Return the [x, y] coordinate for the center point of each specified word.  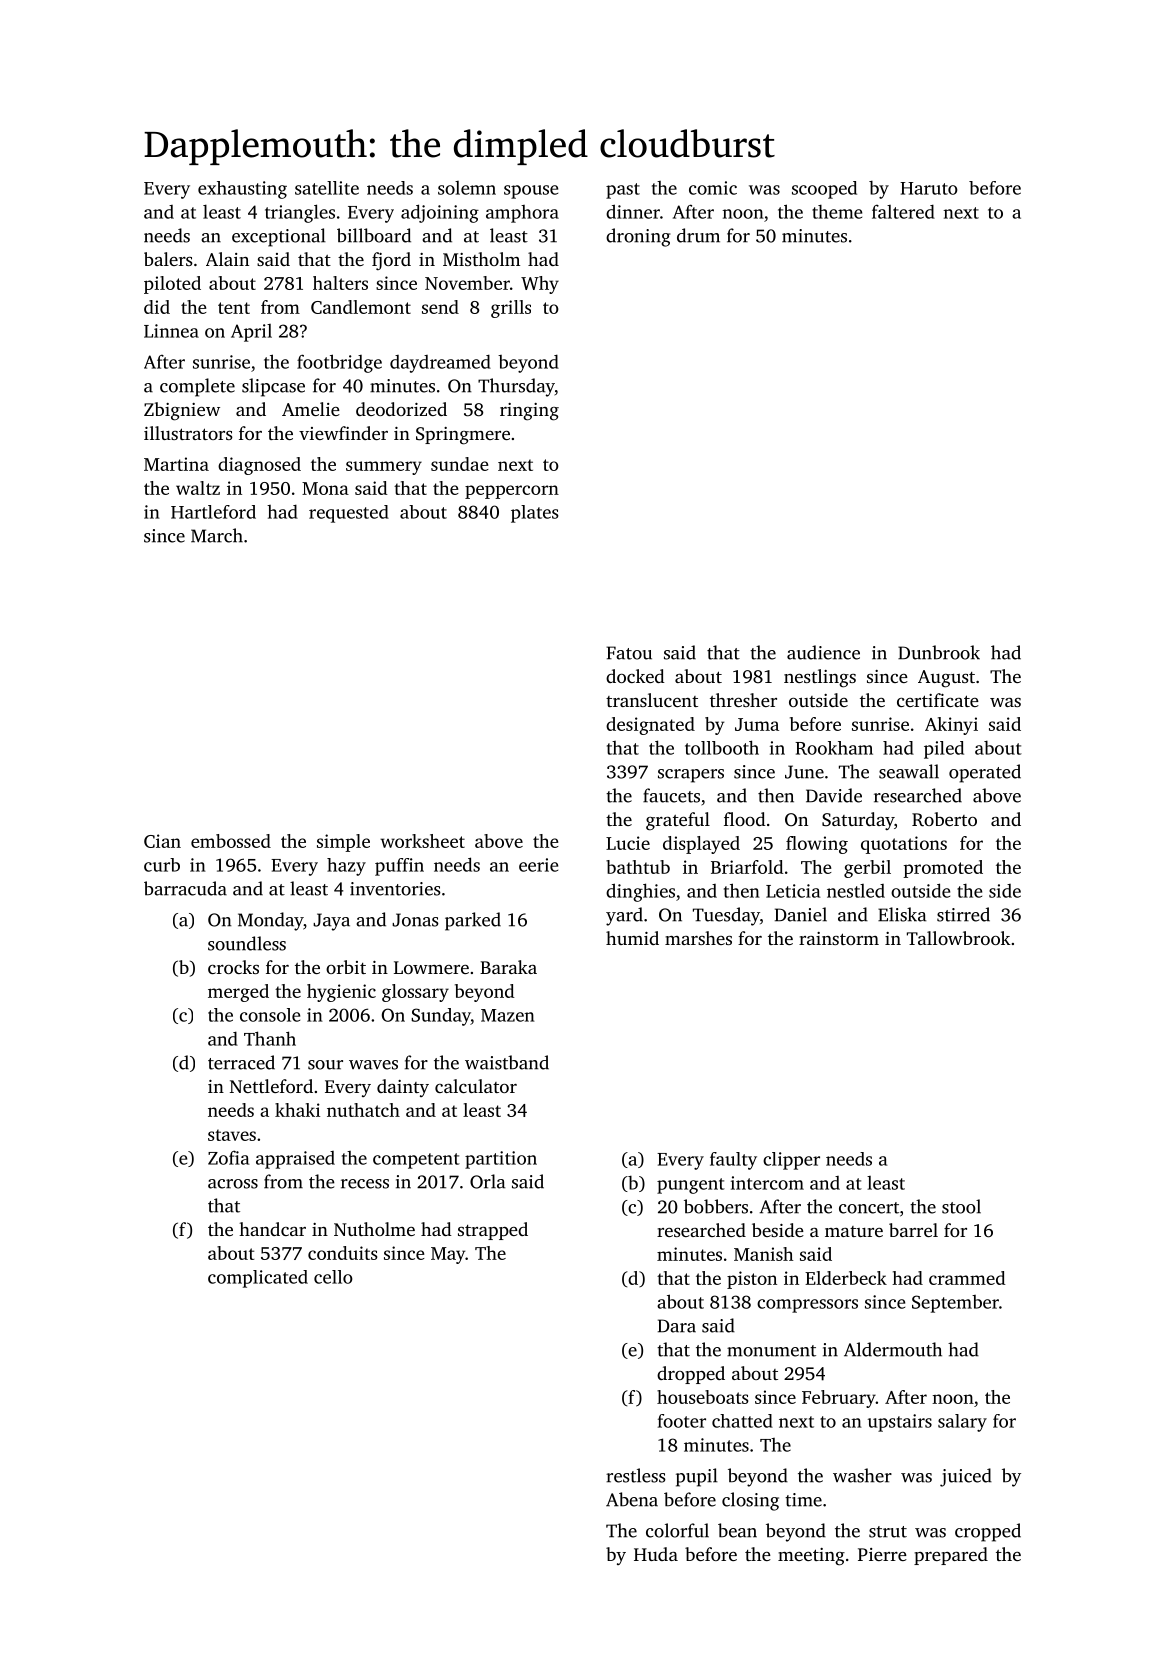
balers [168, 259]
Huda [656, 1554]
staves [232, 1135]
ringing [529, 412]
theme [837, 212]
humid [632, 938]
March [217, 535]
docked [635, 676]
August [946, 679]
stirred [963, 914]
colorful [677, 1530]
